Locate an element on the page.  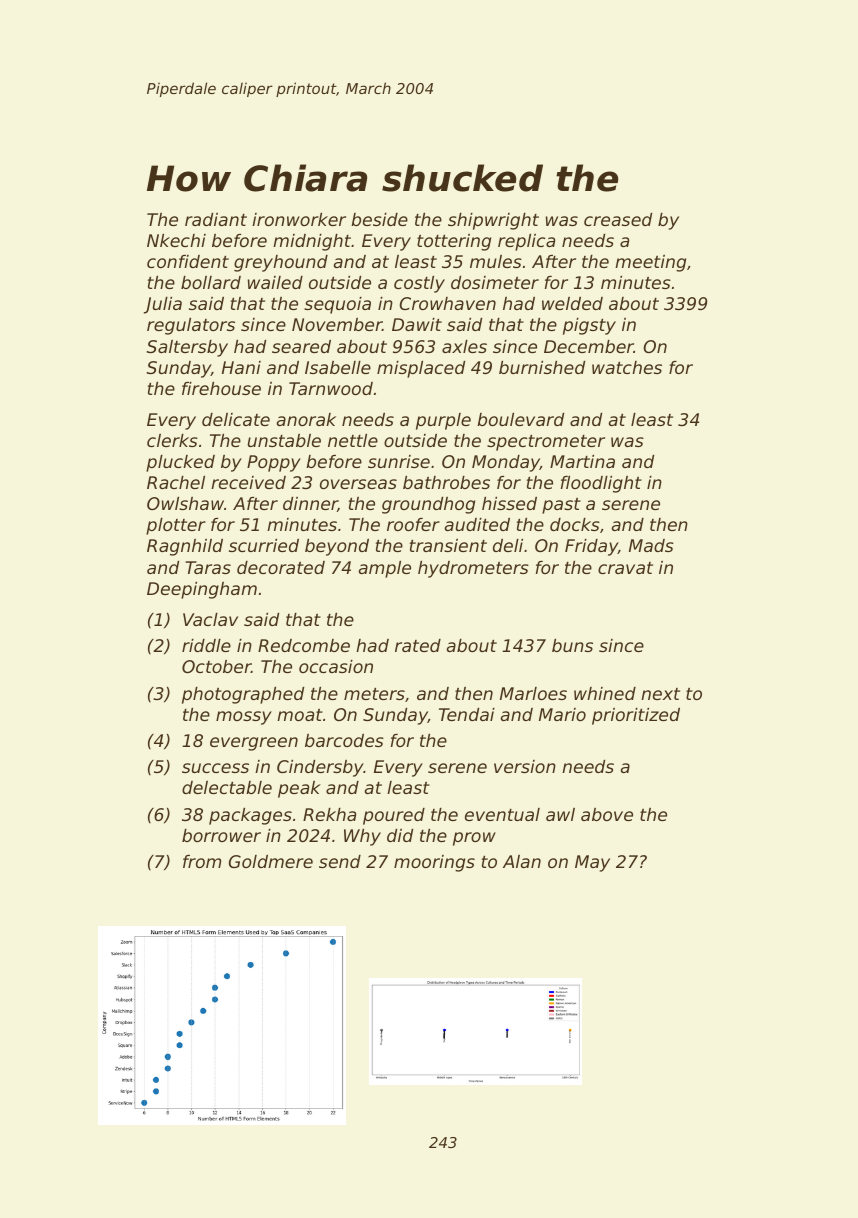
floodlight is located at coordinates (601, 484).
